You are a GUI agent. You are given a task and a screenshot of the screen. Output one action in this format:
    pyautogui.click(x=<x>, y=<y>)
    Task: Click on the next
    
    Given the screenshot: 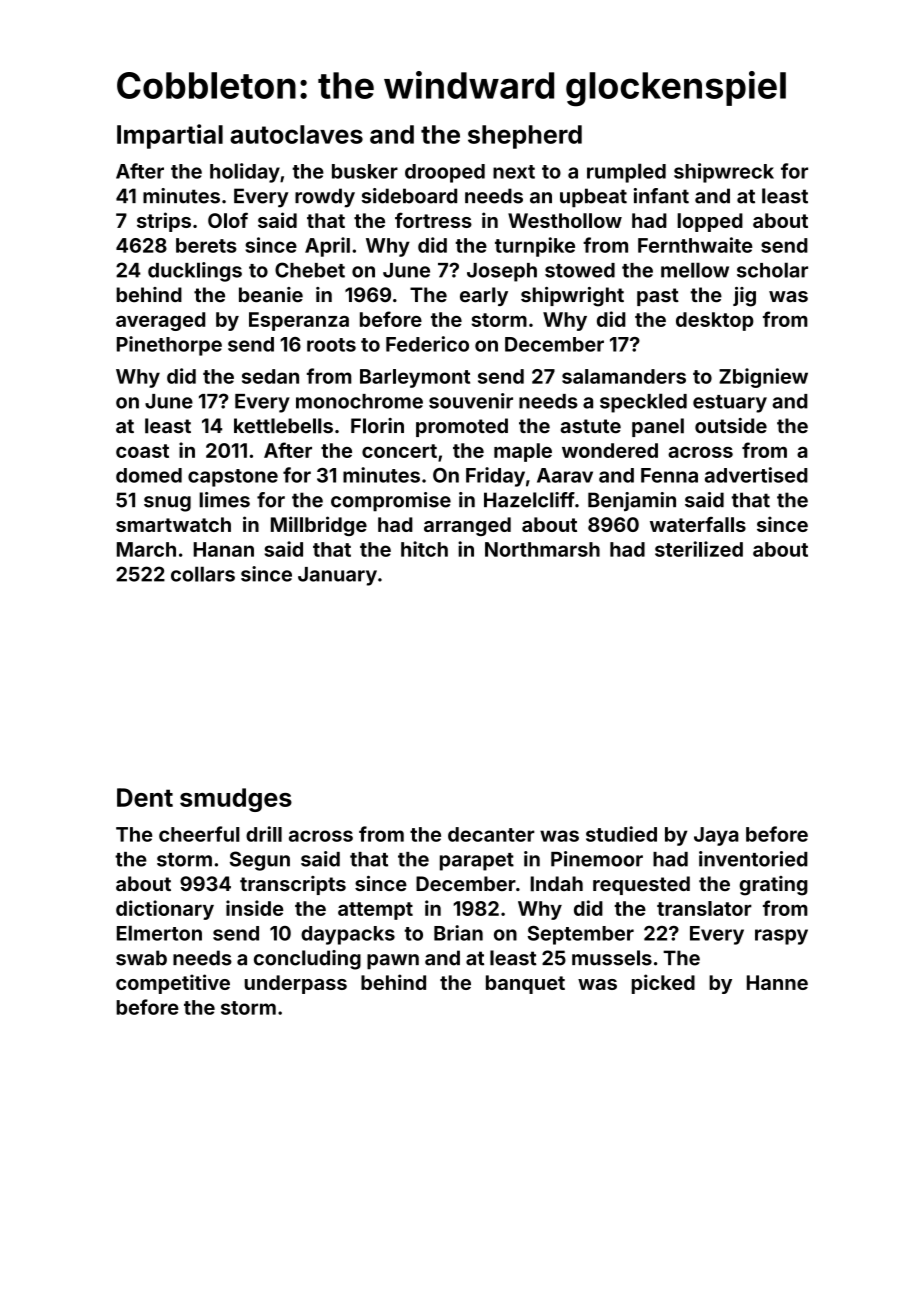 What is the action you would take?
    pyautogui.click(x=514, y=172)
